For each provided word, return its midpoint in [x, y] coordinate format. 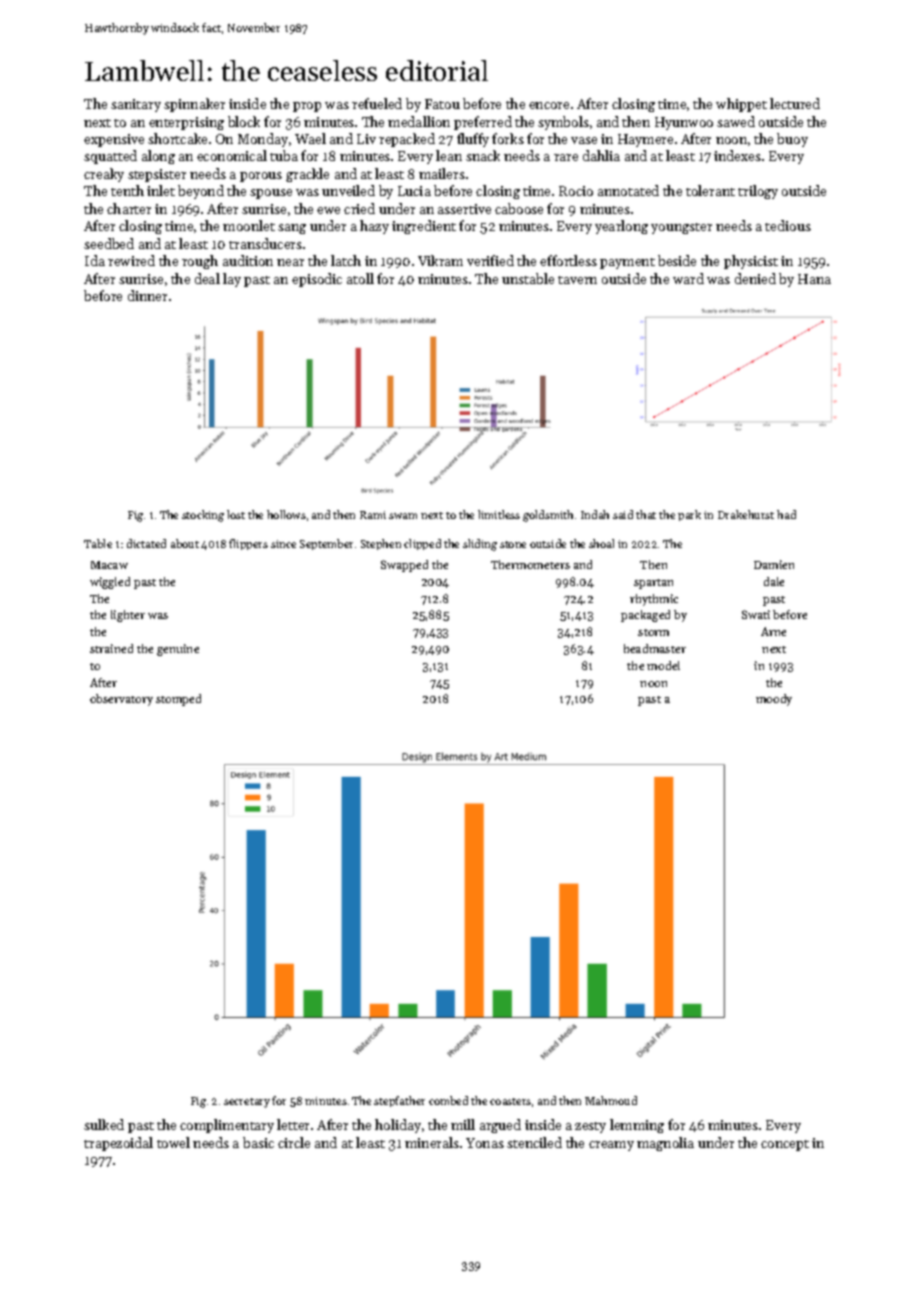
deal [207, 278]
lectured [795, 103]
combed [448, 1100]
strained [111, 648]
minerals [432, 1142]
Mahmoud [611, 1100]
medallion [419, 121]
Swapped [404, 566]
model [663, 665]
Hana [814, 279]
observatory [121, 700]
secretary [247, 1103]
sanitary [136, 105]
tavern [577, 280]
